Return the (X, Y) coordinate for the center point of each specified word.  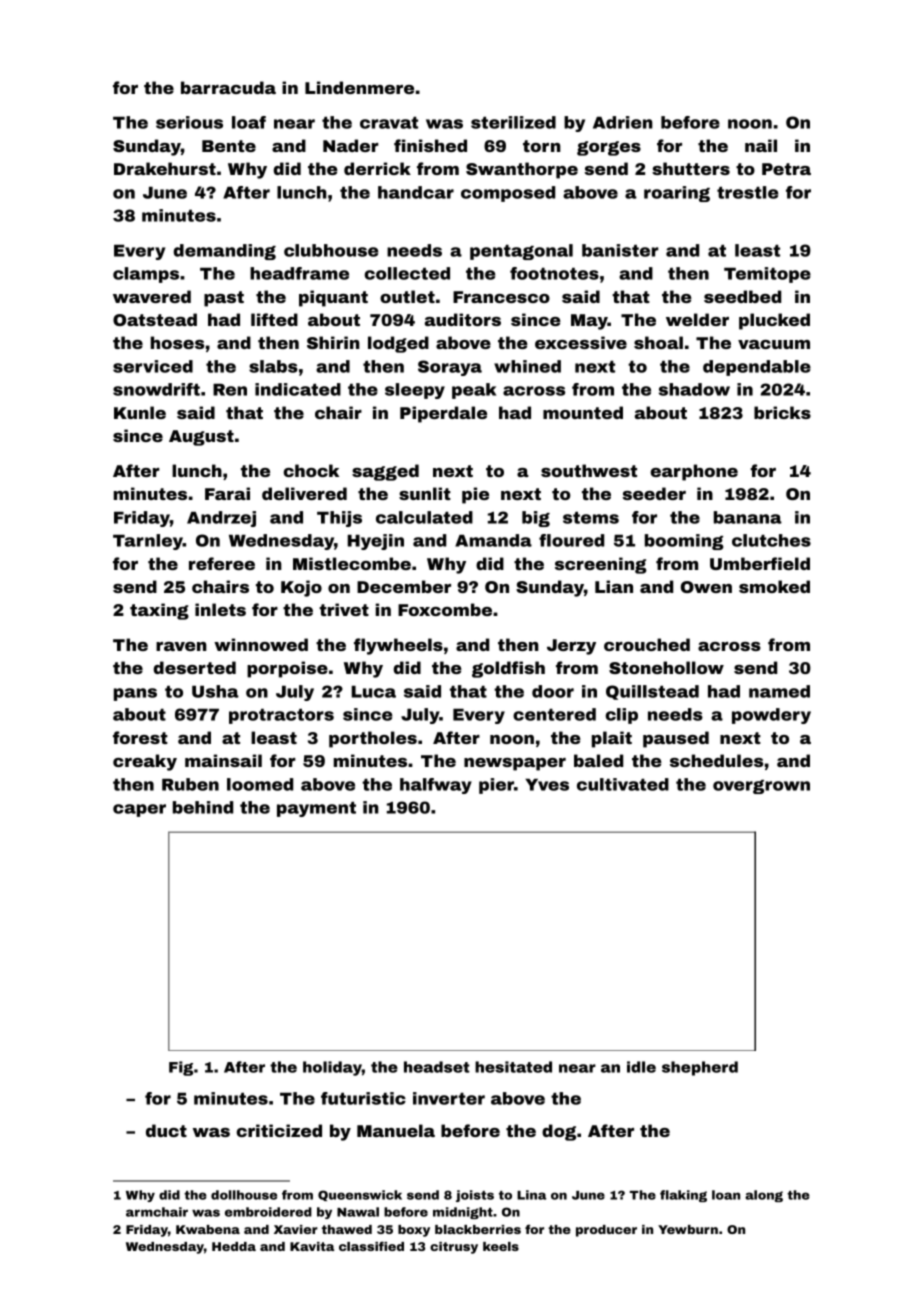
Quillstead (652, 692)
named (779, 691)
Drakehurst (165, 168)
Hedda (234, 1246)
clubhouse (331, 250)
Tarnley (148, 542)
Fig (181, 1068)
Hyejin (376, 542)
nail (761, 145)
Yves (547, 785)
